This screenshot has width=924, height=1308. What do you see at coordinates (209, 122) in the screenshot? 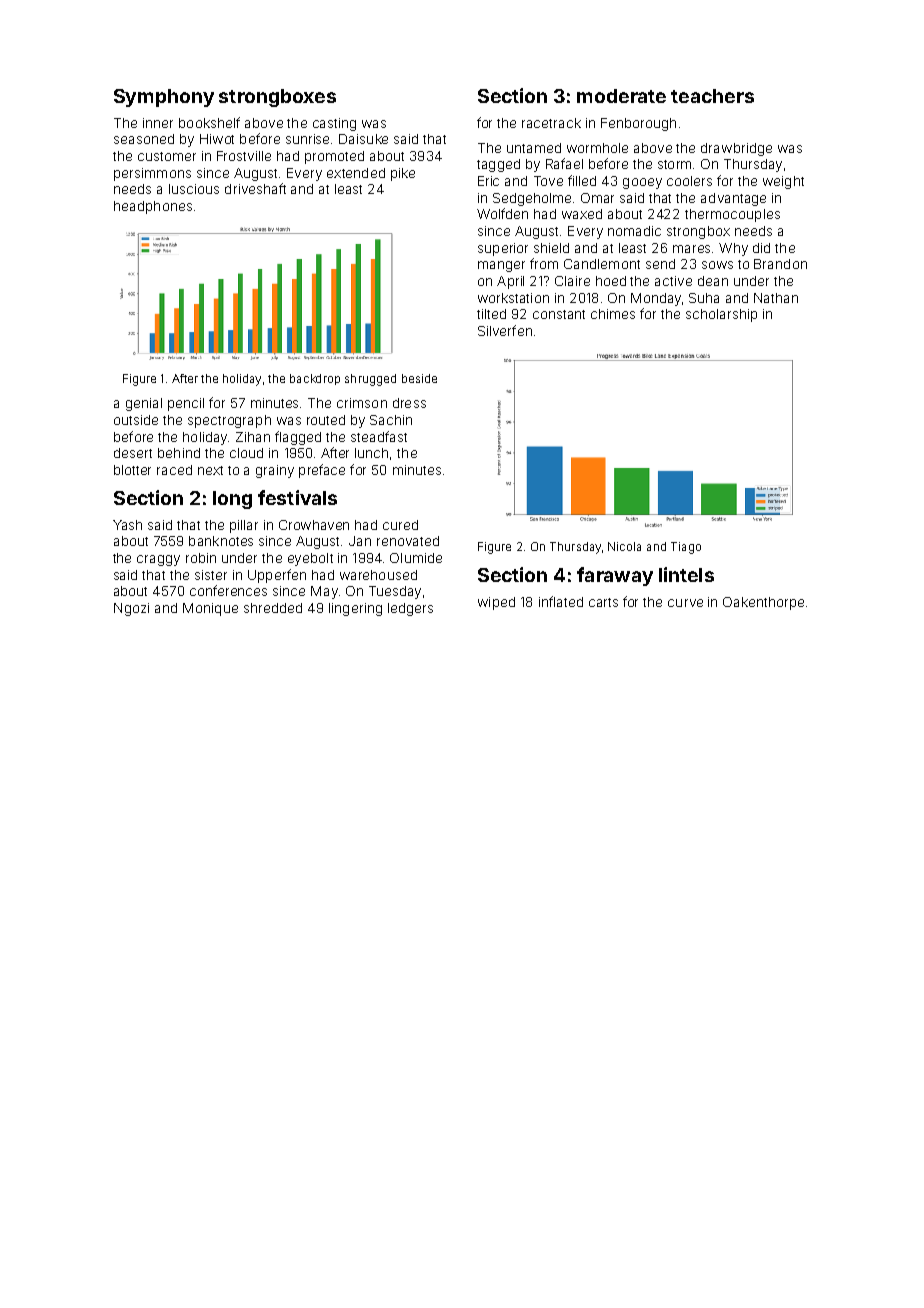
I see `bookshelf` at bounding box center [209, 122].
